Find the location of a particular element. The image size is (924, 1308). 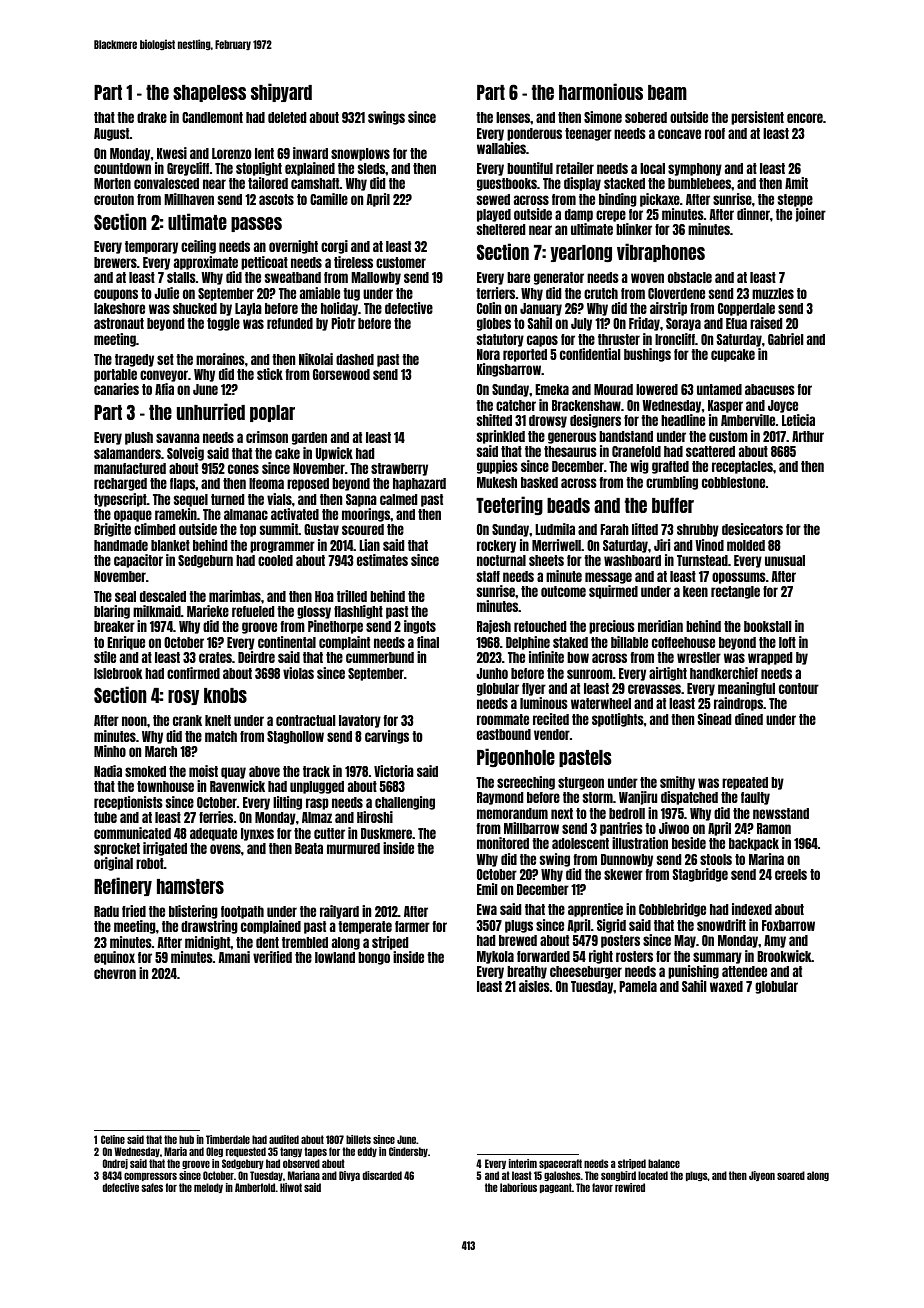

beam is located at coordinates (667, 92).
